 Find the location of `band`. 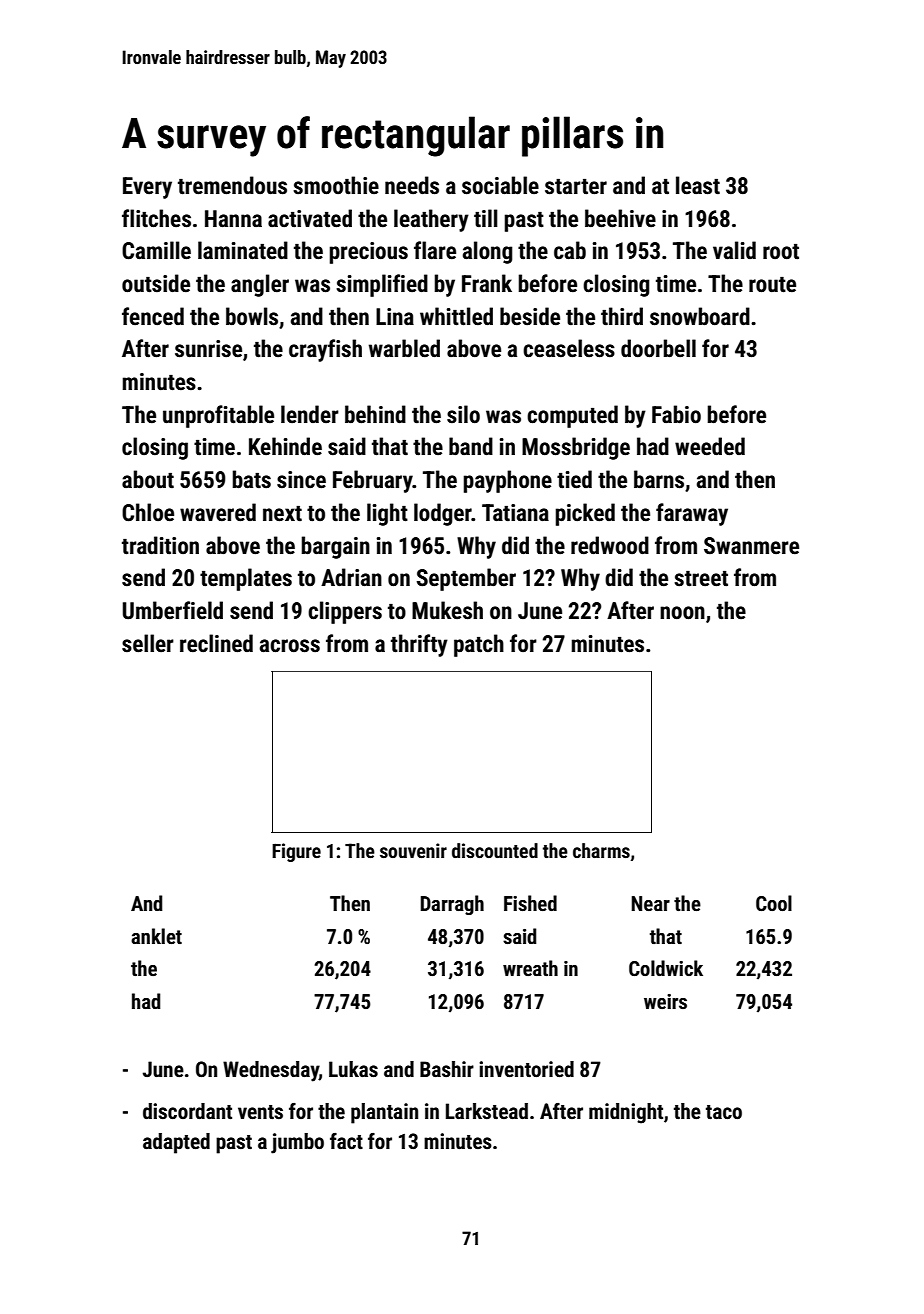

band is located at coordinates (471, 446).
